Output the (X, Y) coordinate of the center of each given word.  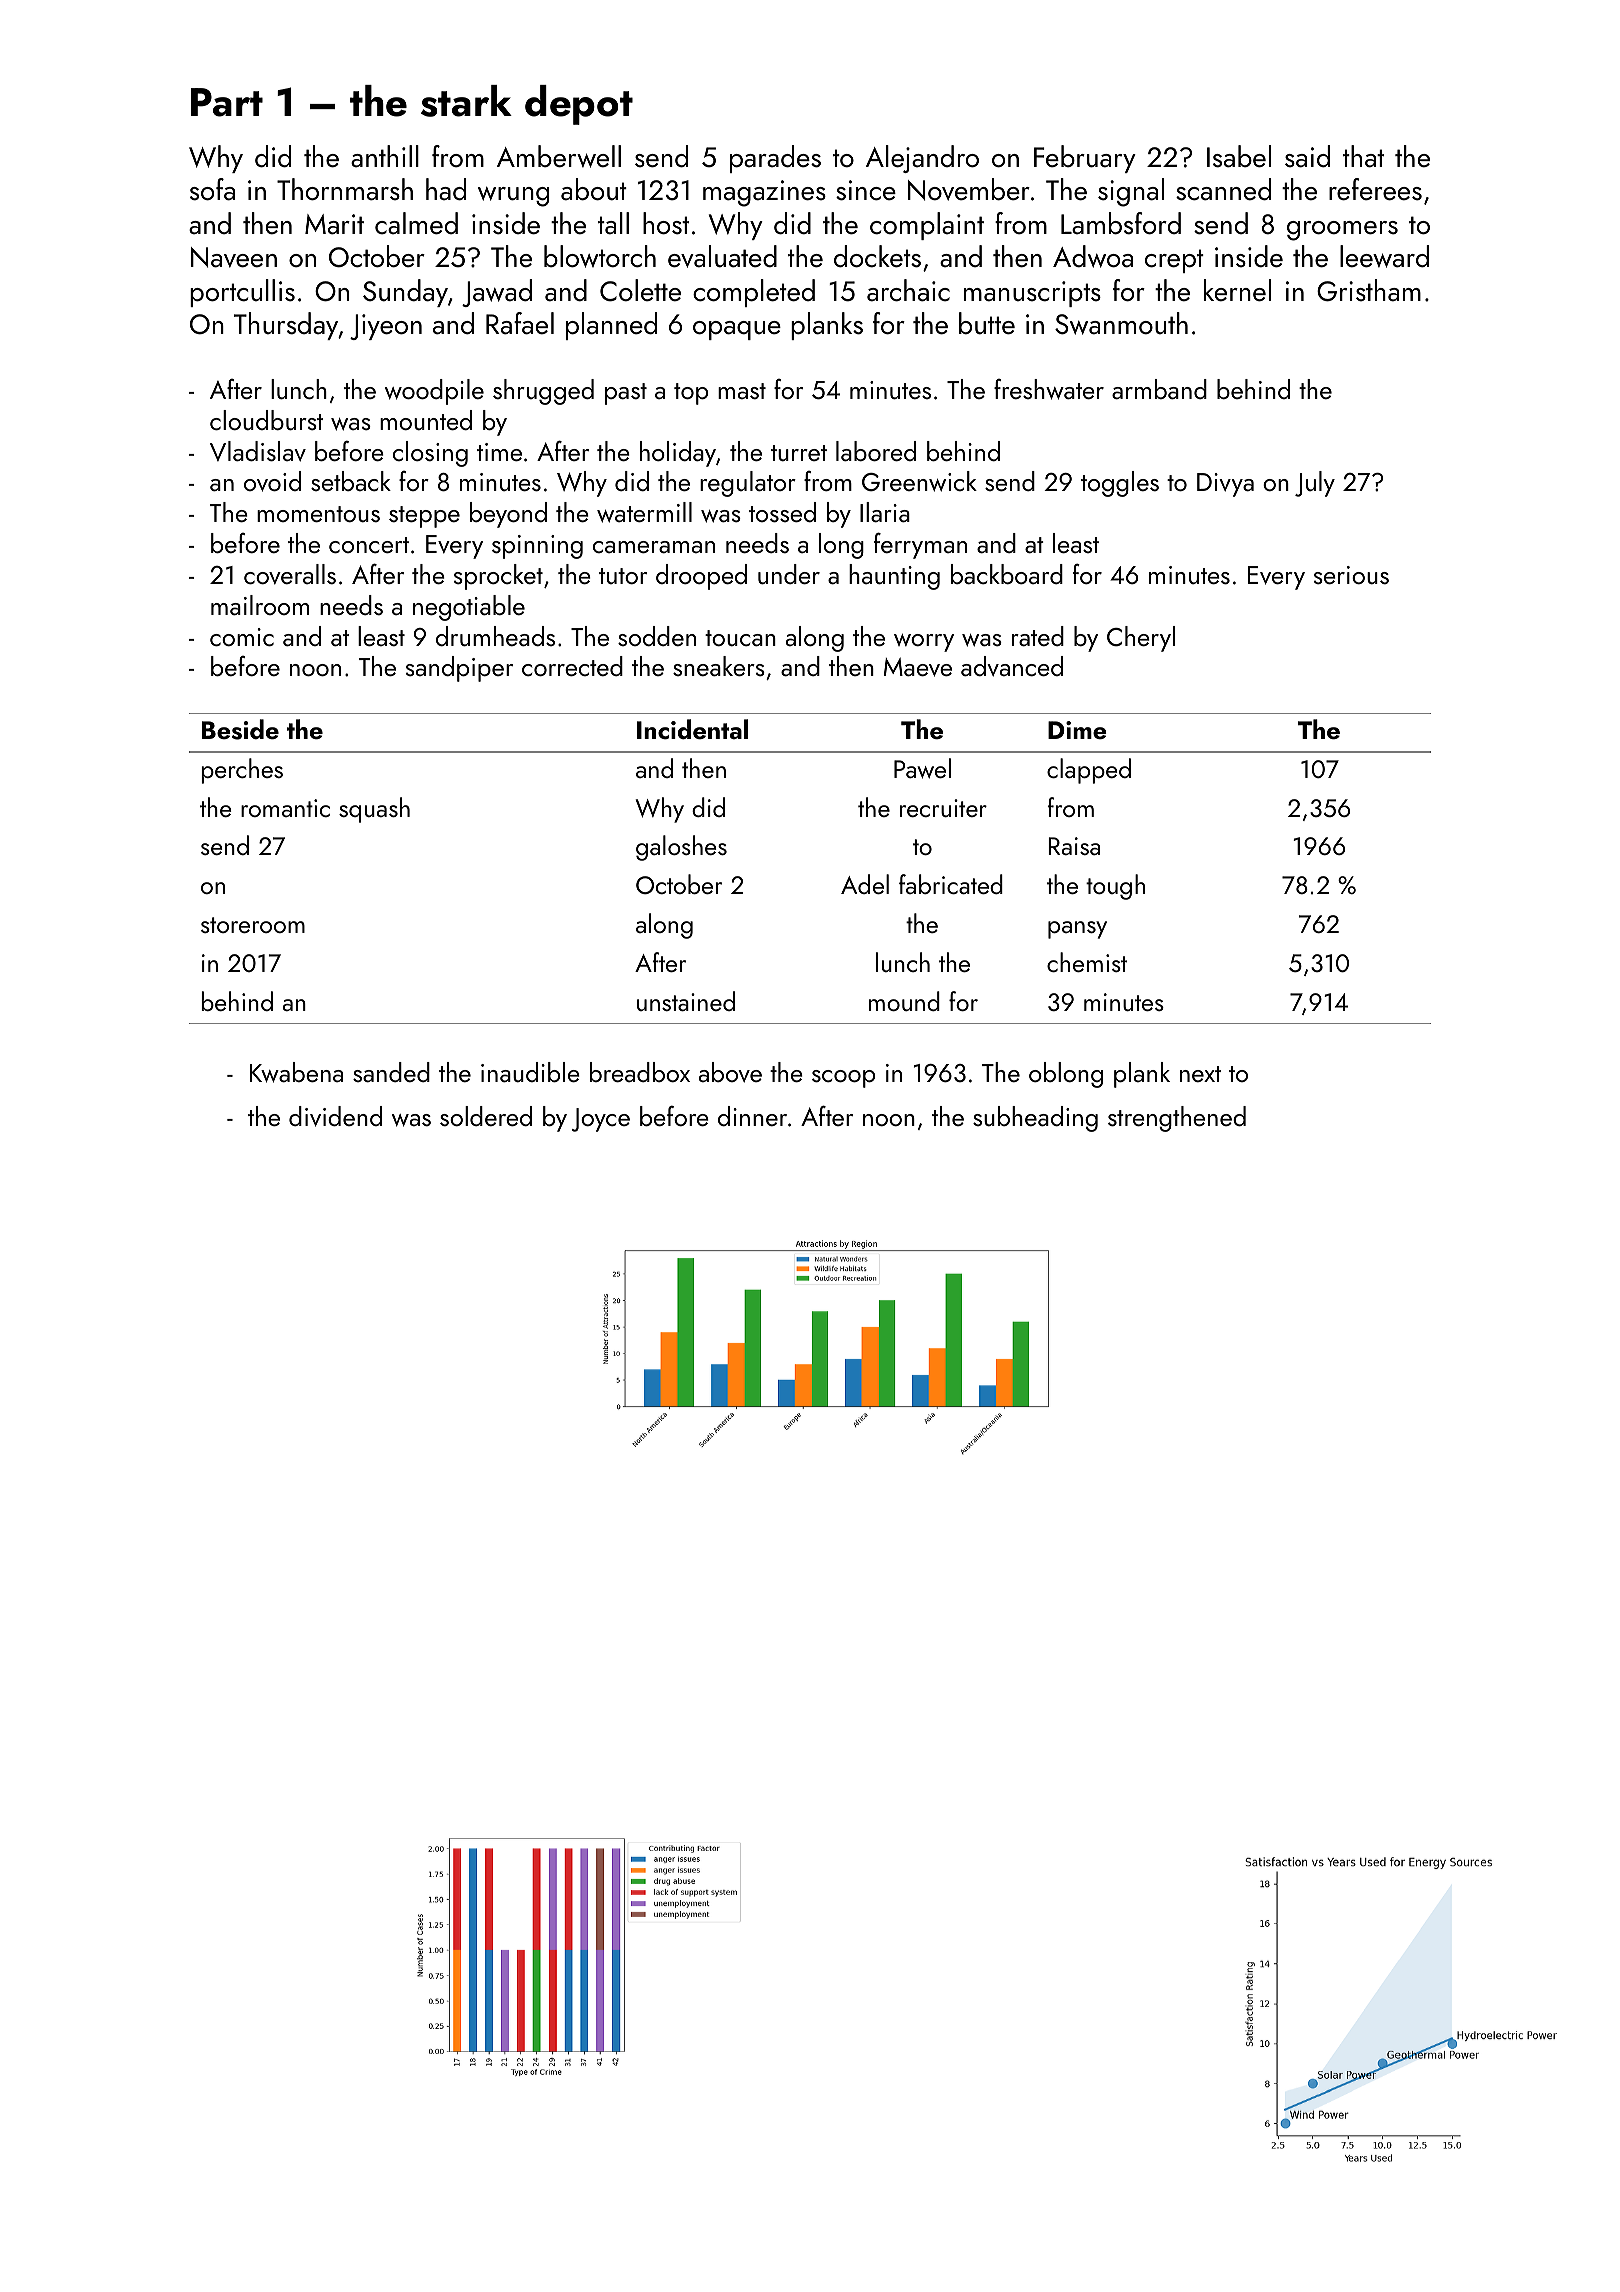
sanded (391, 1072)
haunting (894, 577)
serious (1351, 575)
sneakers (719, 666)
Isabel (1239, 156)
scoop (843, 1079)
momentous (318, 514)
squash (374, 810)
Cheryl (1141, 639)
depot (579, 105)
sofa (212, 189)
